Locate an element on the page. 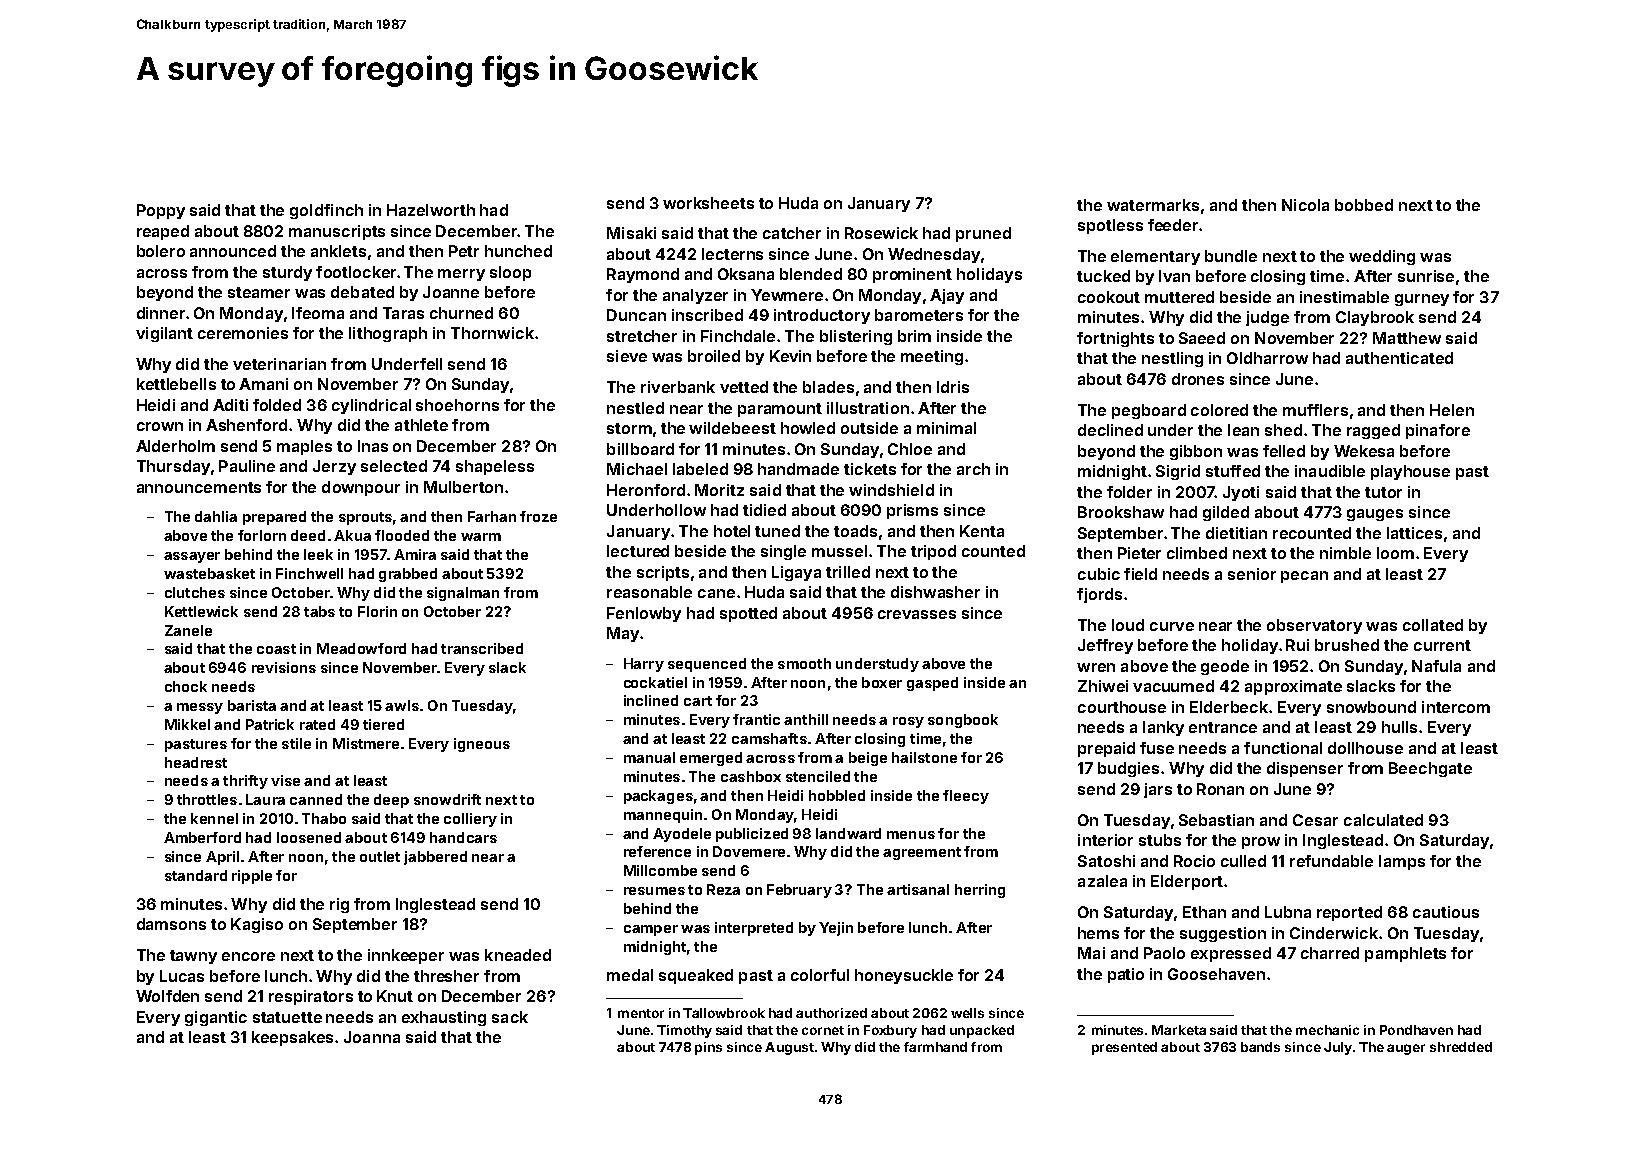  Nicola is located at coordinates (1305, 205).
